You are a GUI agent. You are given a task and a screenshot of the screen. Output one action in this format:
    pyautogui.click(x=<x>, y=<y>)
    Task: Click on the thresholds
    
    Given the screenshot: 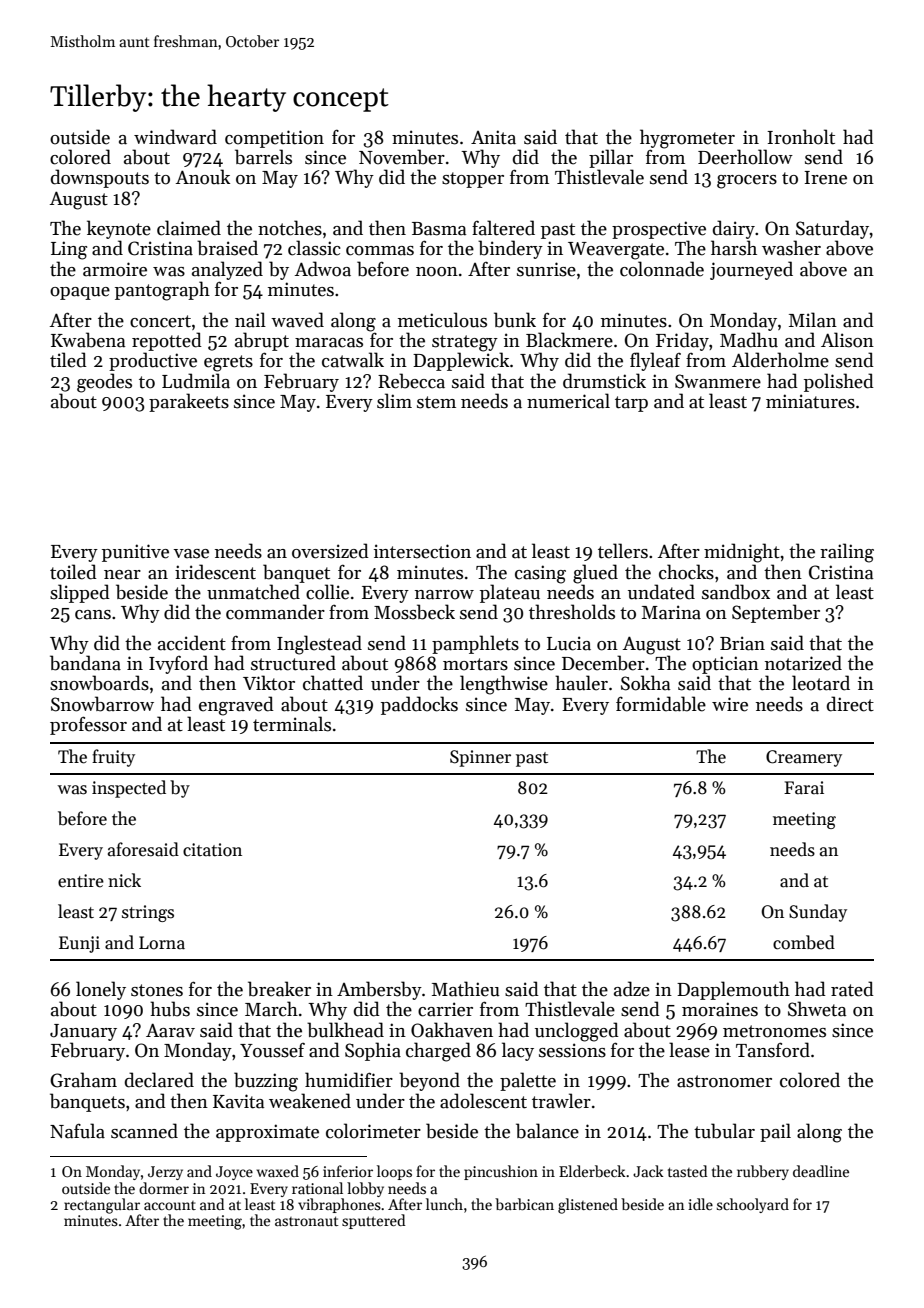 What is the action you would take?
    pyautogui.click(x=572, y=612)
